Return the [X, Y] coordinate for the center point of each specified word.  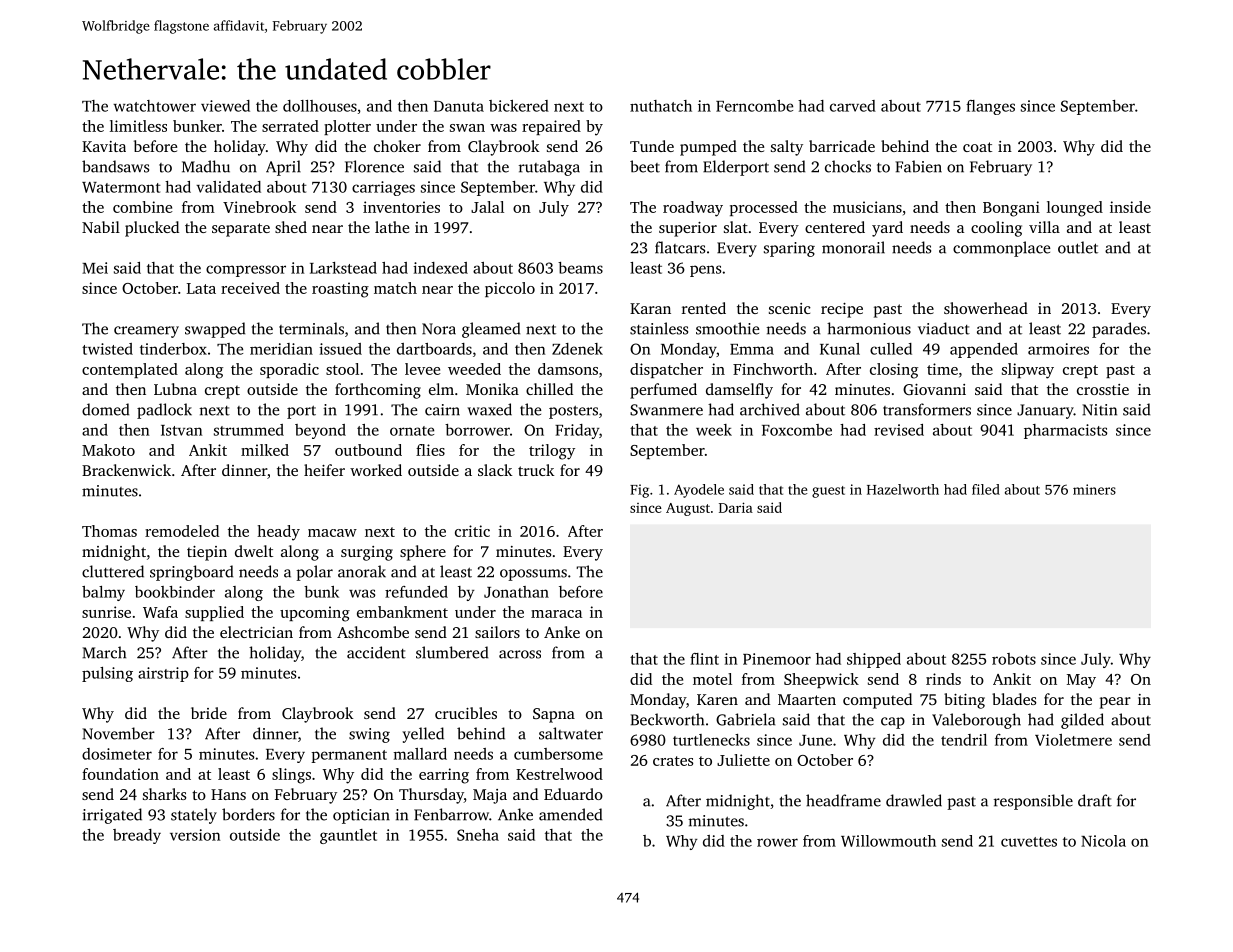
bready [137, 836]
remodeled [182, 531]
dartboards [434, 349]
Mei [95, 268]
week [714, 430]
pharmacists [1065, 431]
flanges [990, 107]
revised [899, 430]
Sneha [478, 835]
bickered [519, 106]
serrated [290, 126]
